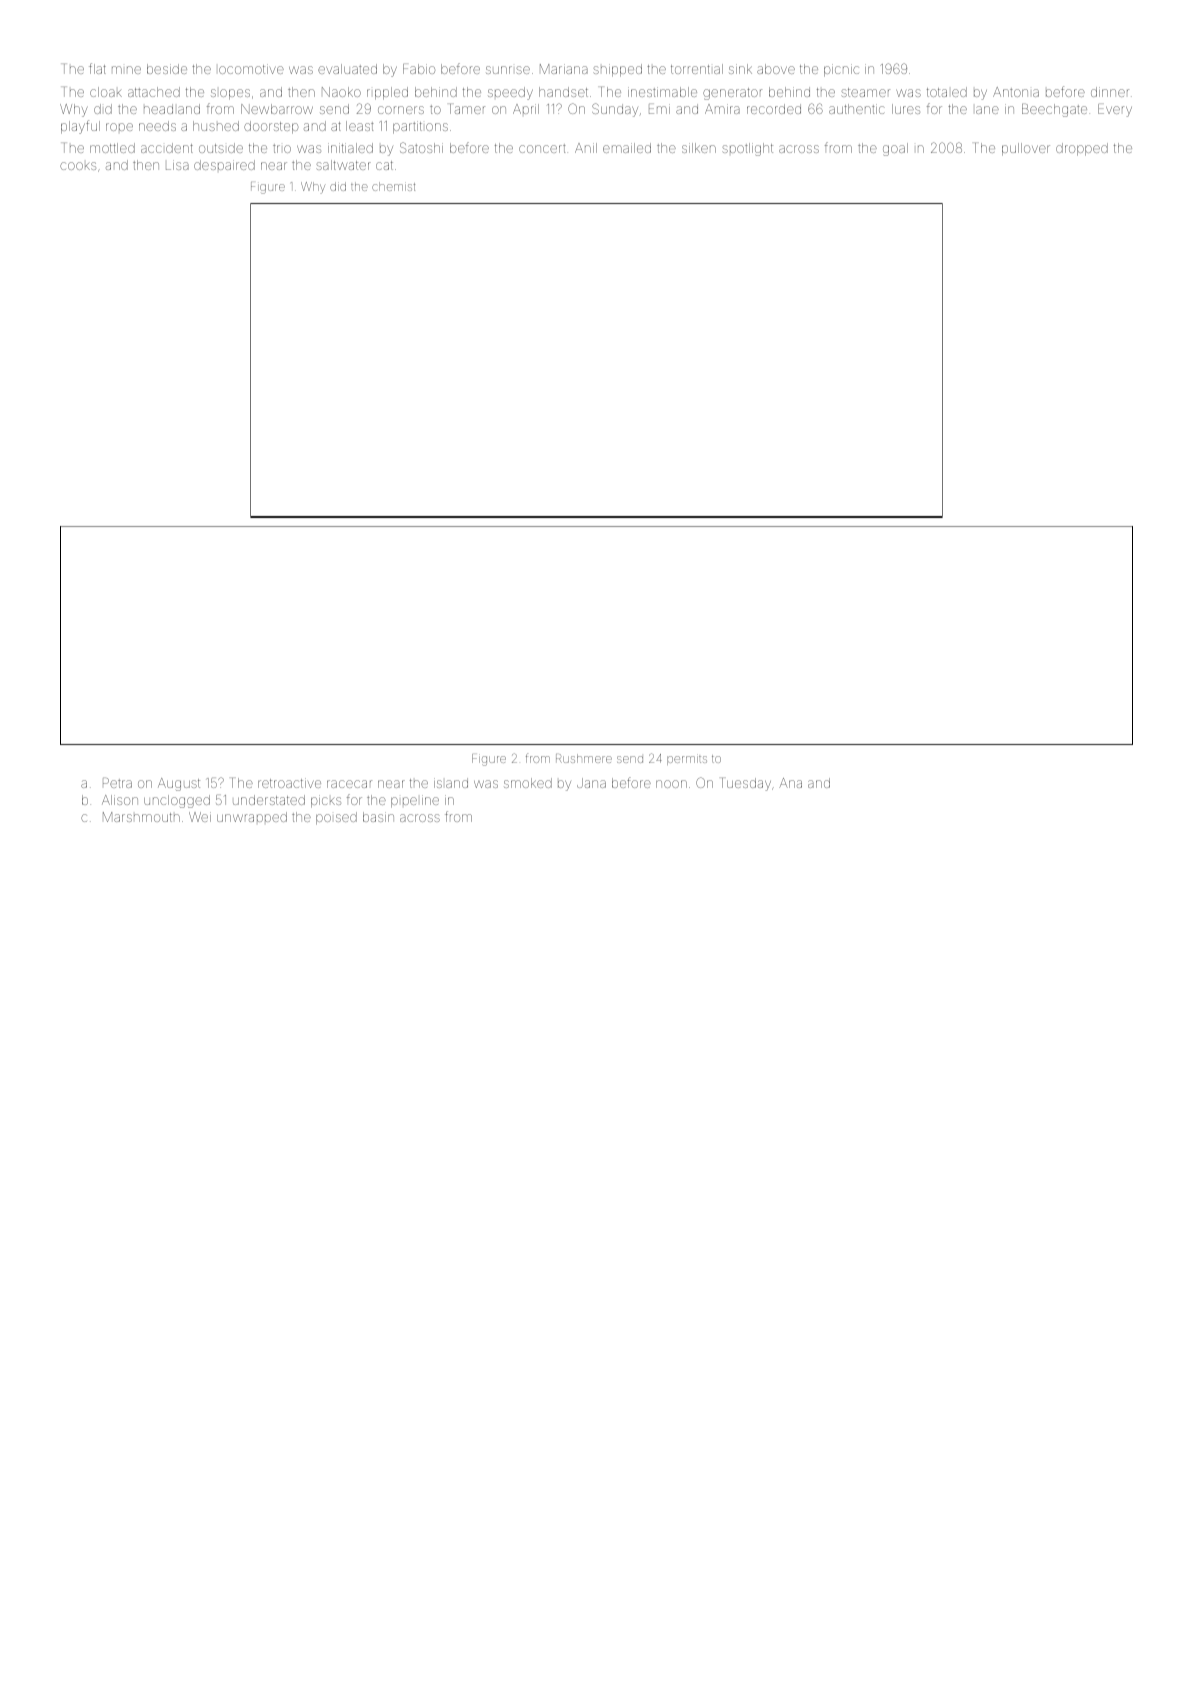 This screenshot has height=1688, width=1193. What do you see at coordinates (393, 186) in the screenshot?
I see `chemist` at bounding box center [393, 186].
